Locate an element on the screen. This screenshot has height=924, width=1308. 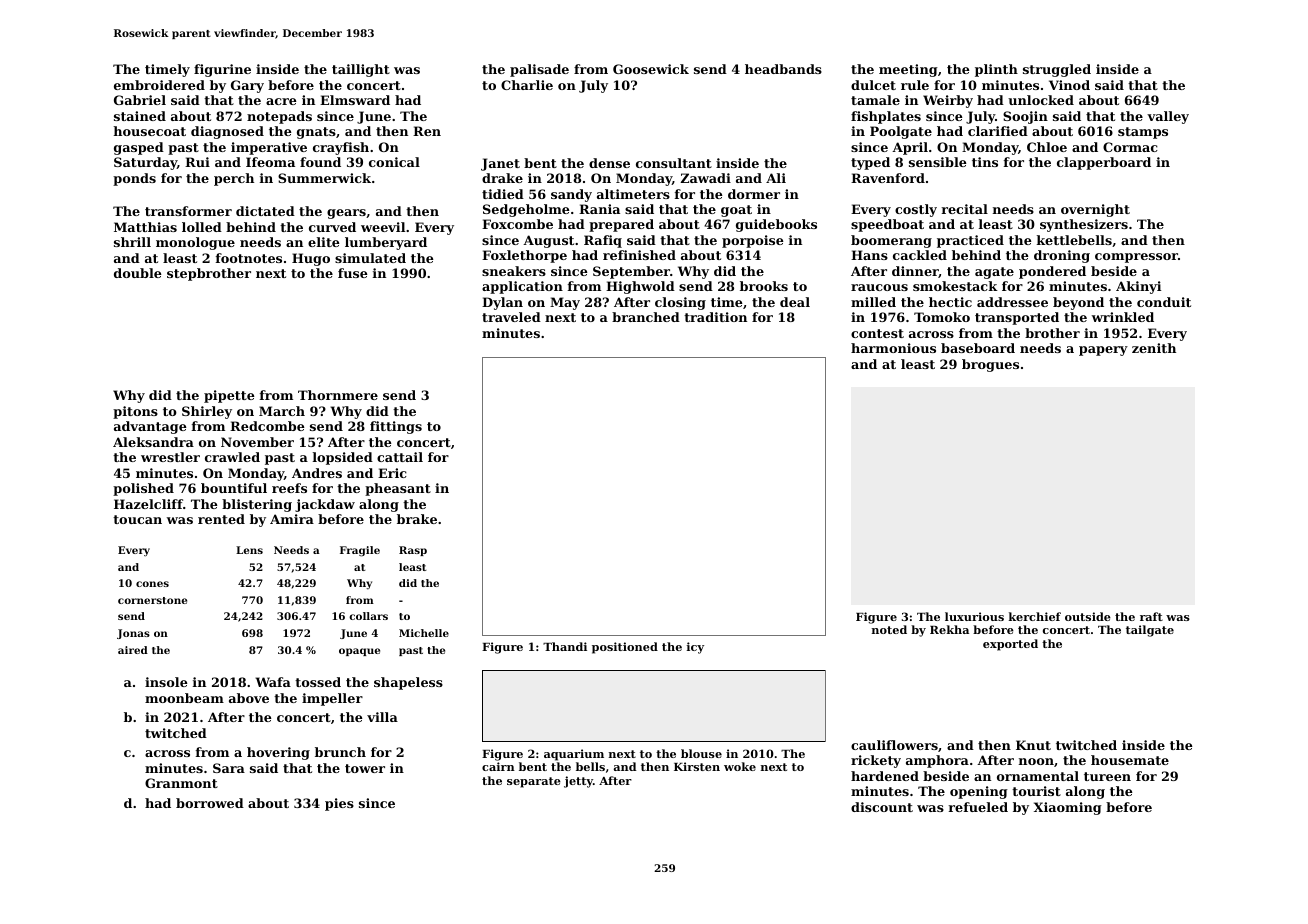
struggled is located at coordinates (1057, 70).
